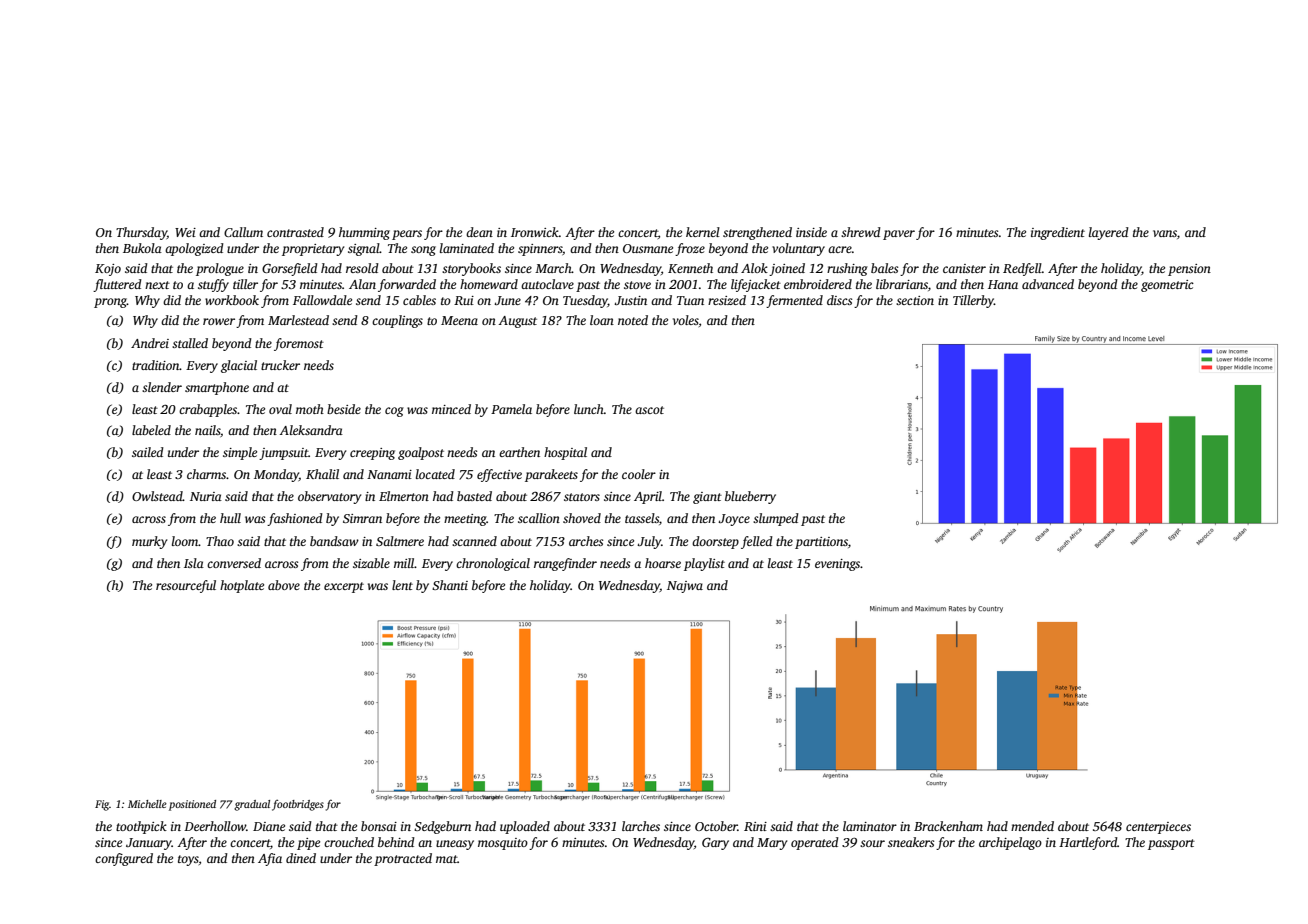 The image size is (1308, 924). I want to click on spinners, so click(540, 250).
